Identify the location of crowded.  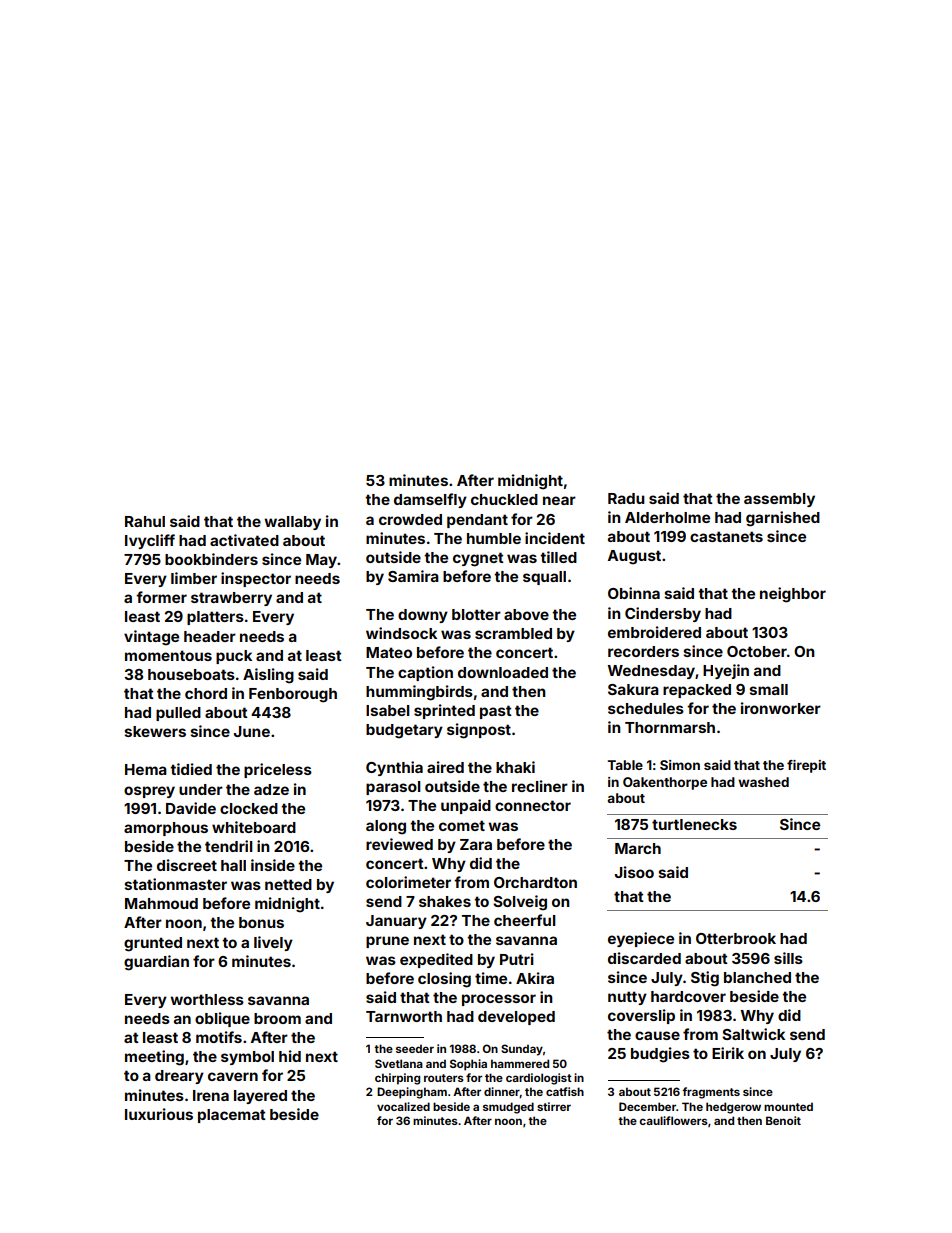
(410, 519).
